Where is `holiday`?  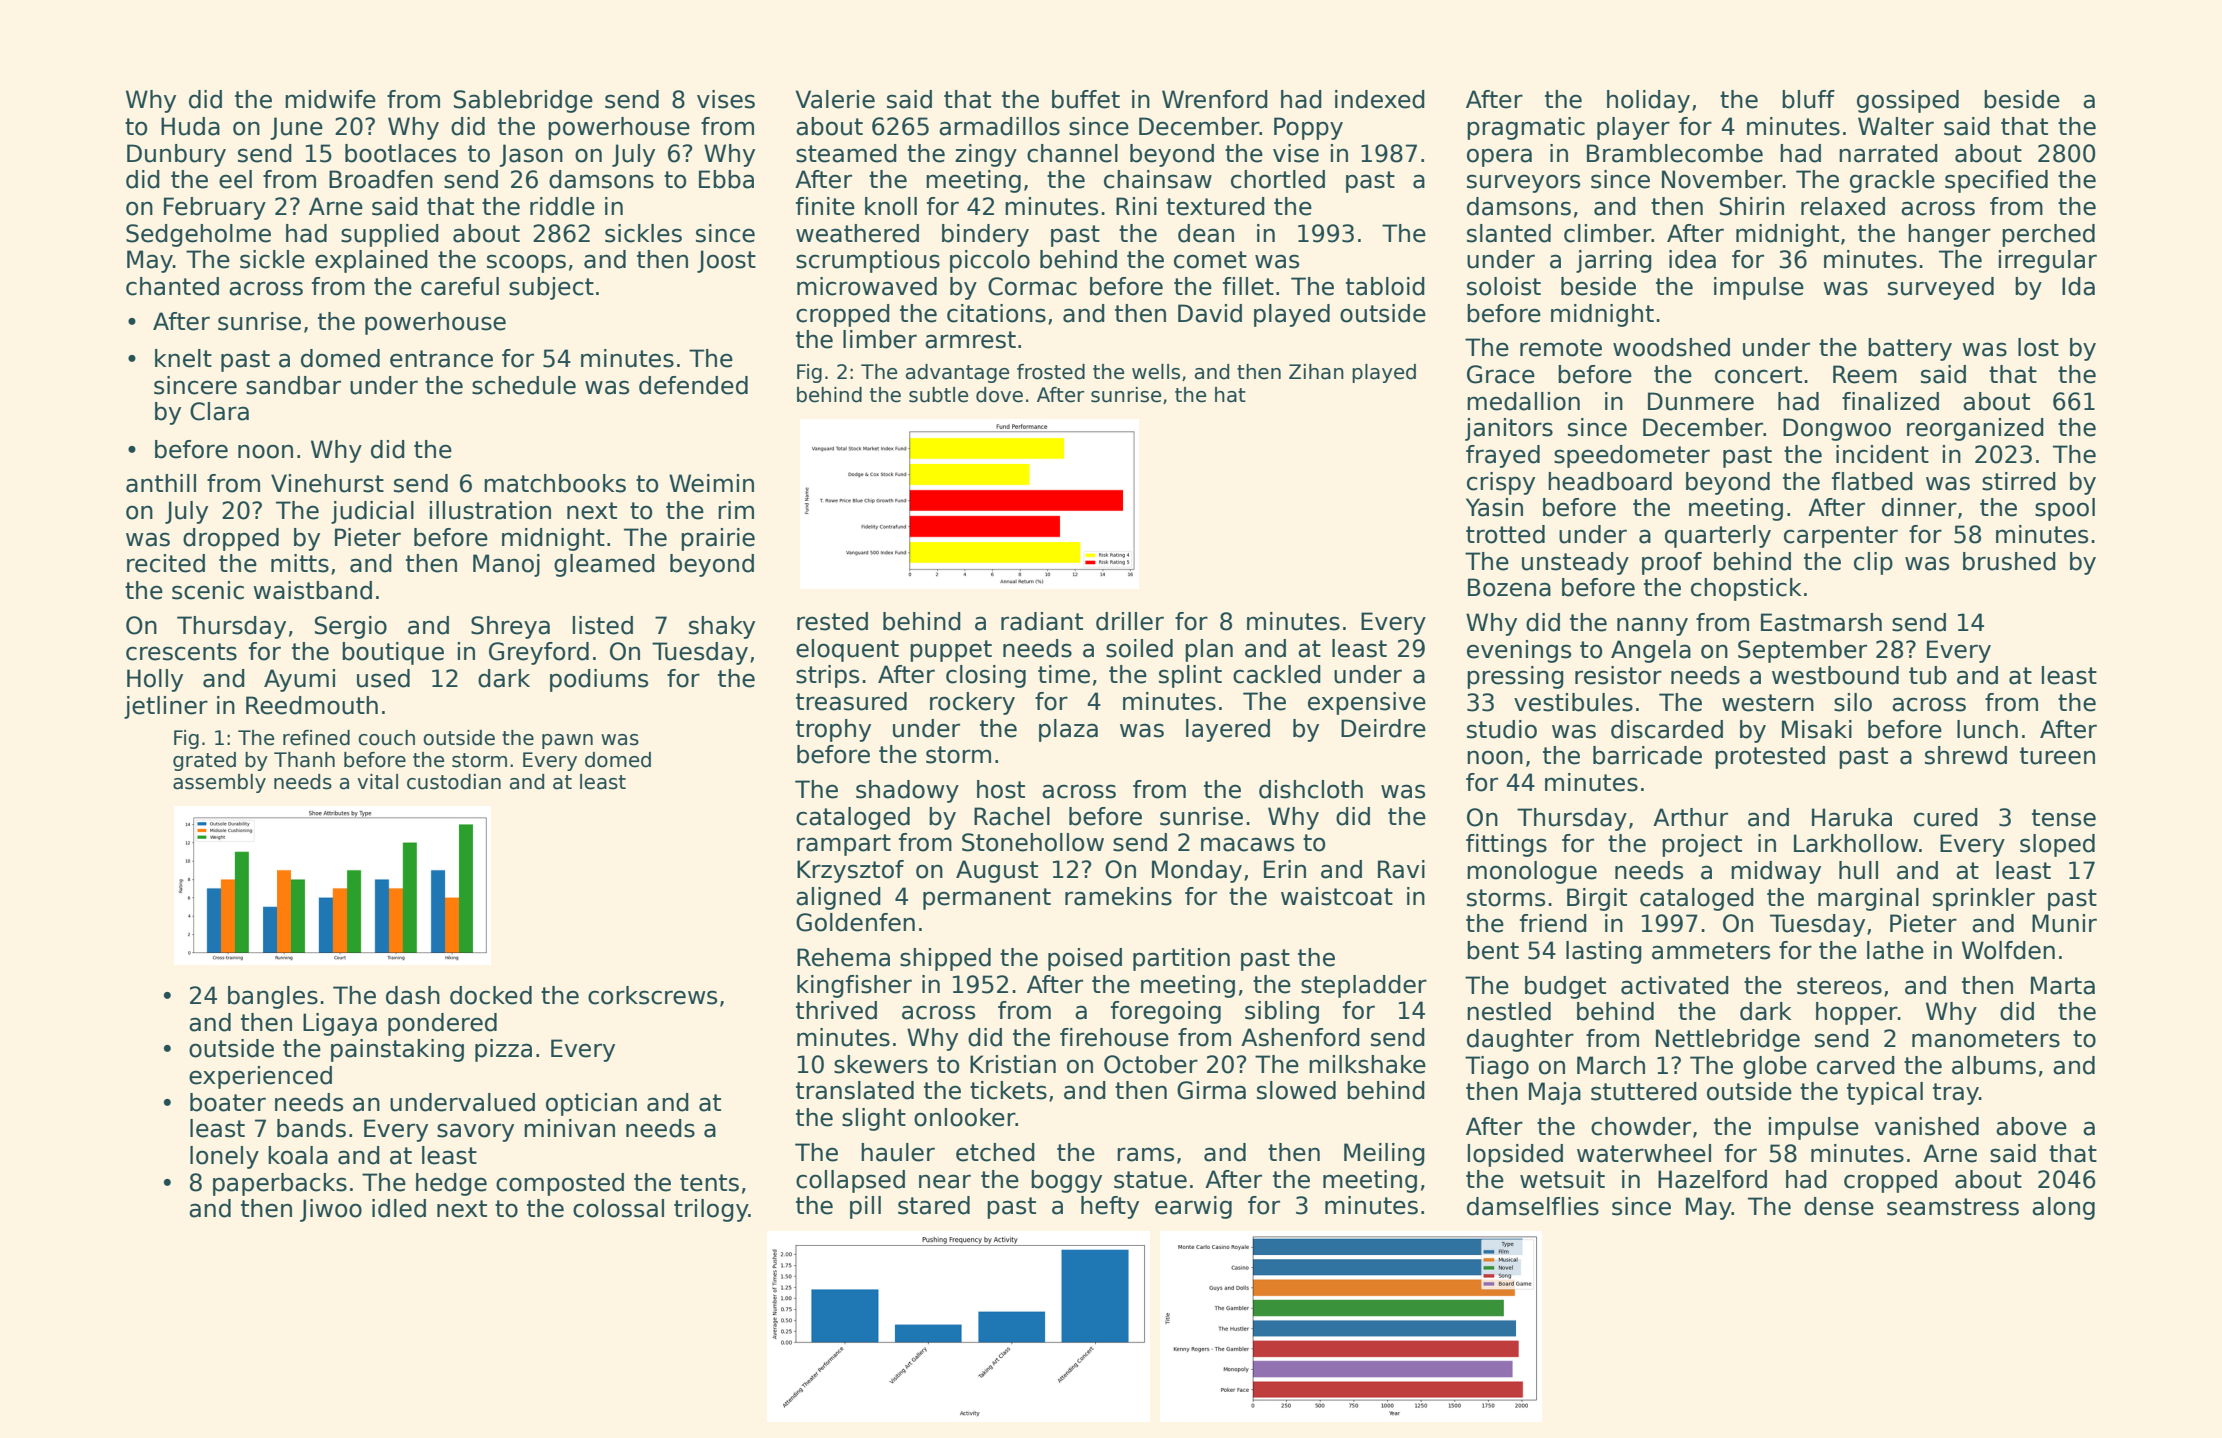
holiday is located at coordinates (1648, 101).
